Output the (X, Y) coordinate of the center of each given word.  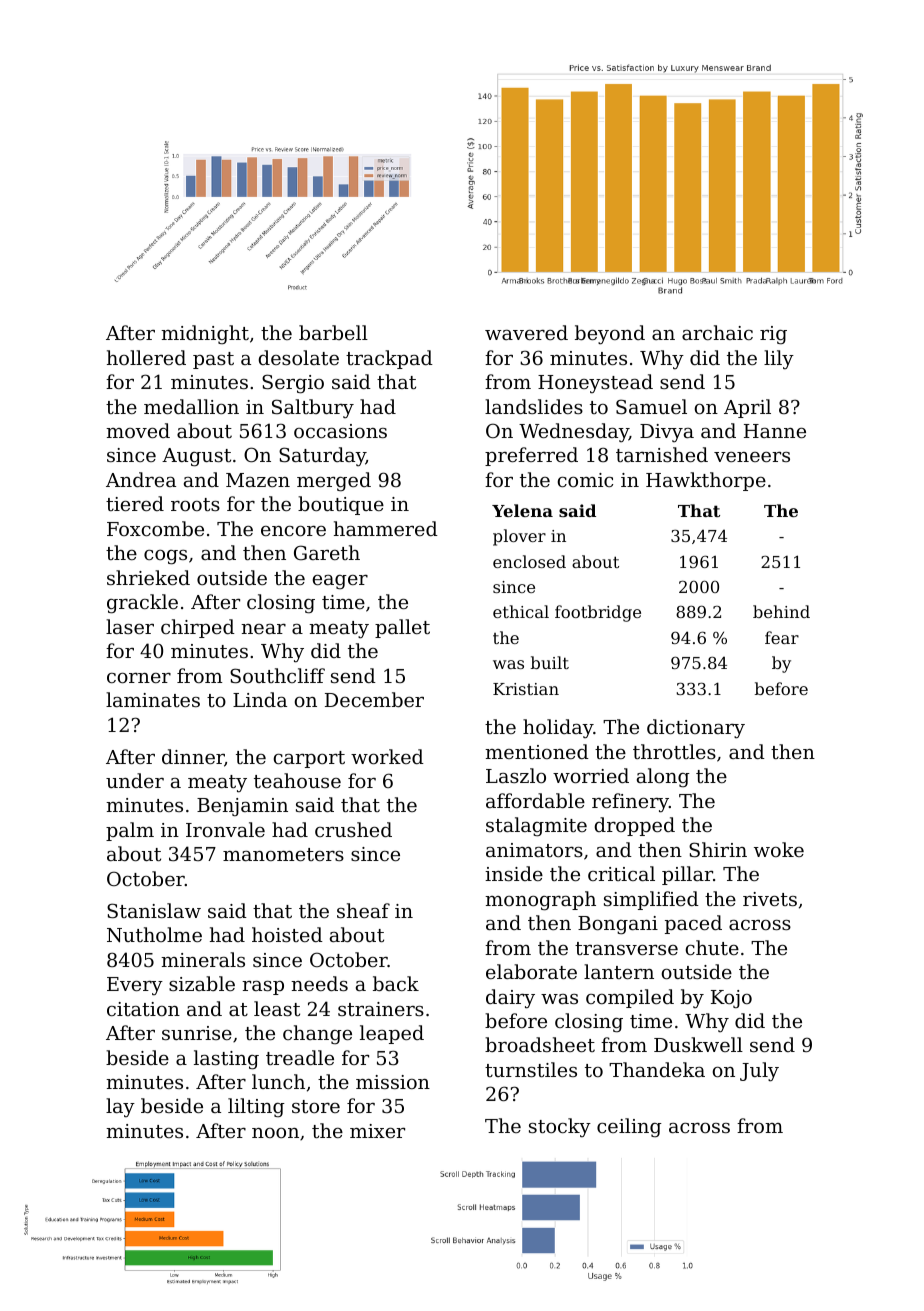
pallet (402, 628)
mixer (377, 1131)
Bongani (618, 925)
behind (781, 611)
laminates (153, 699)
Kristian (526, 689)
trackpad (389, 359)
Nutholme (154, 935)
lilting (256, 1108)
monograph (540, 901)
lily (779, 359)
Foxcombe (155, 528)
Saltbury (313, 408)
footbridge (598, 613)
